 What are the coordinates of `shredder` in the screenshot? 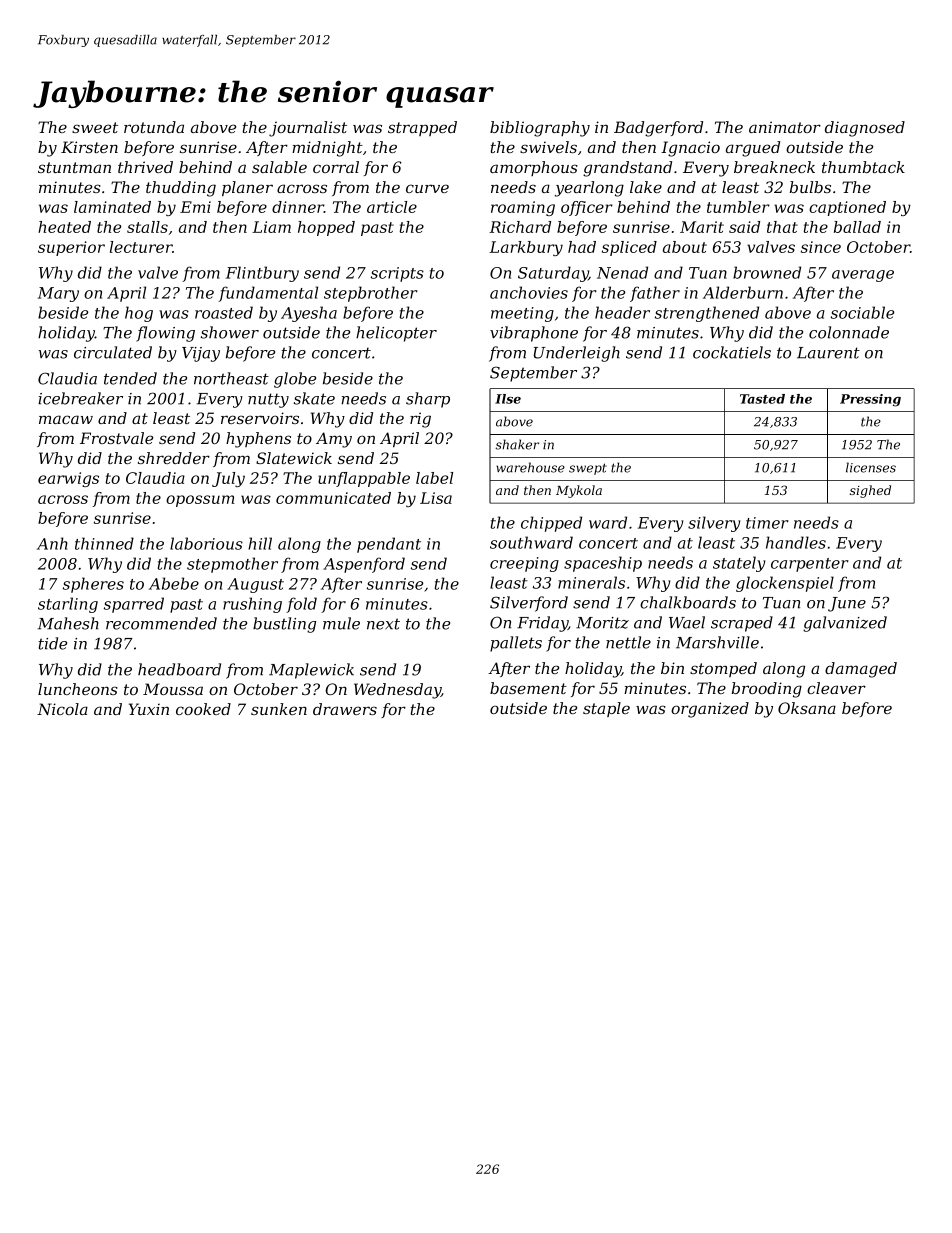 It's located at (174, 458).
